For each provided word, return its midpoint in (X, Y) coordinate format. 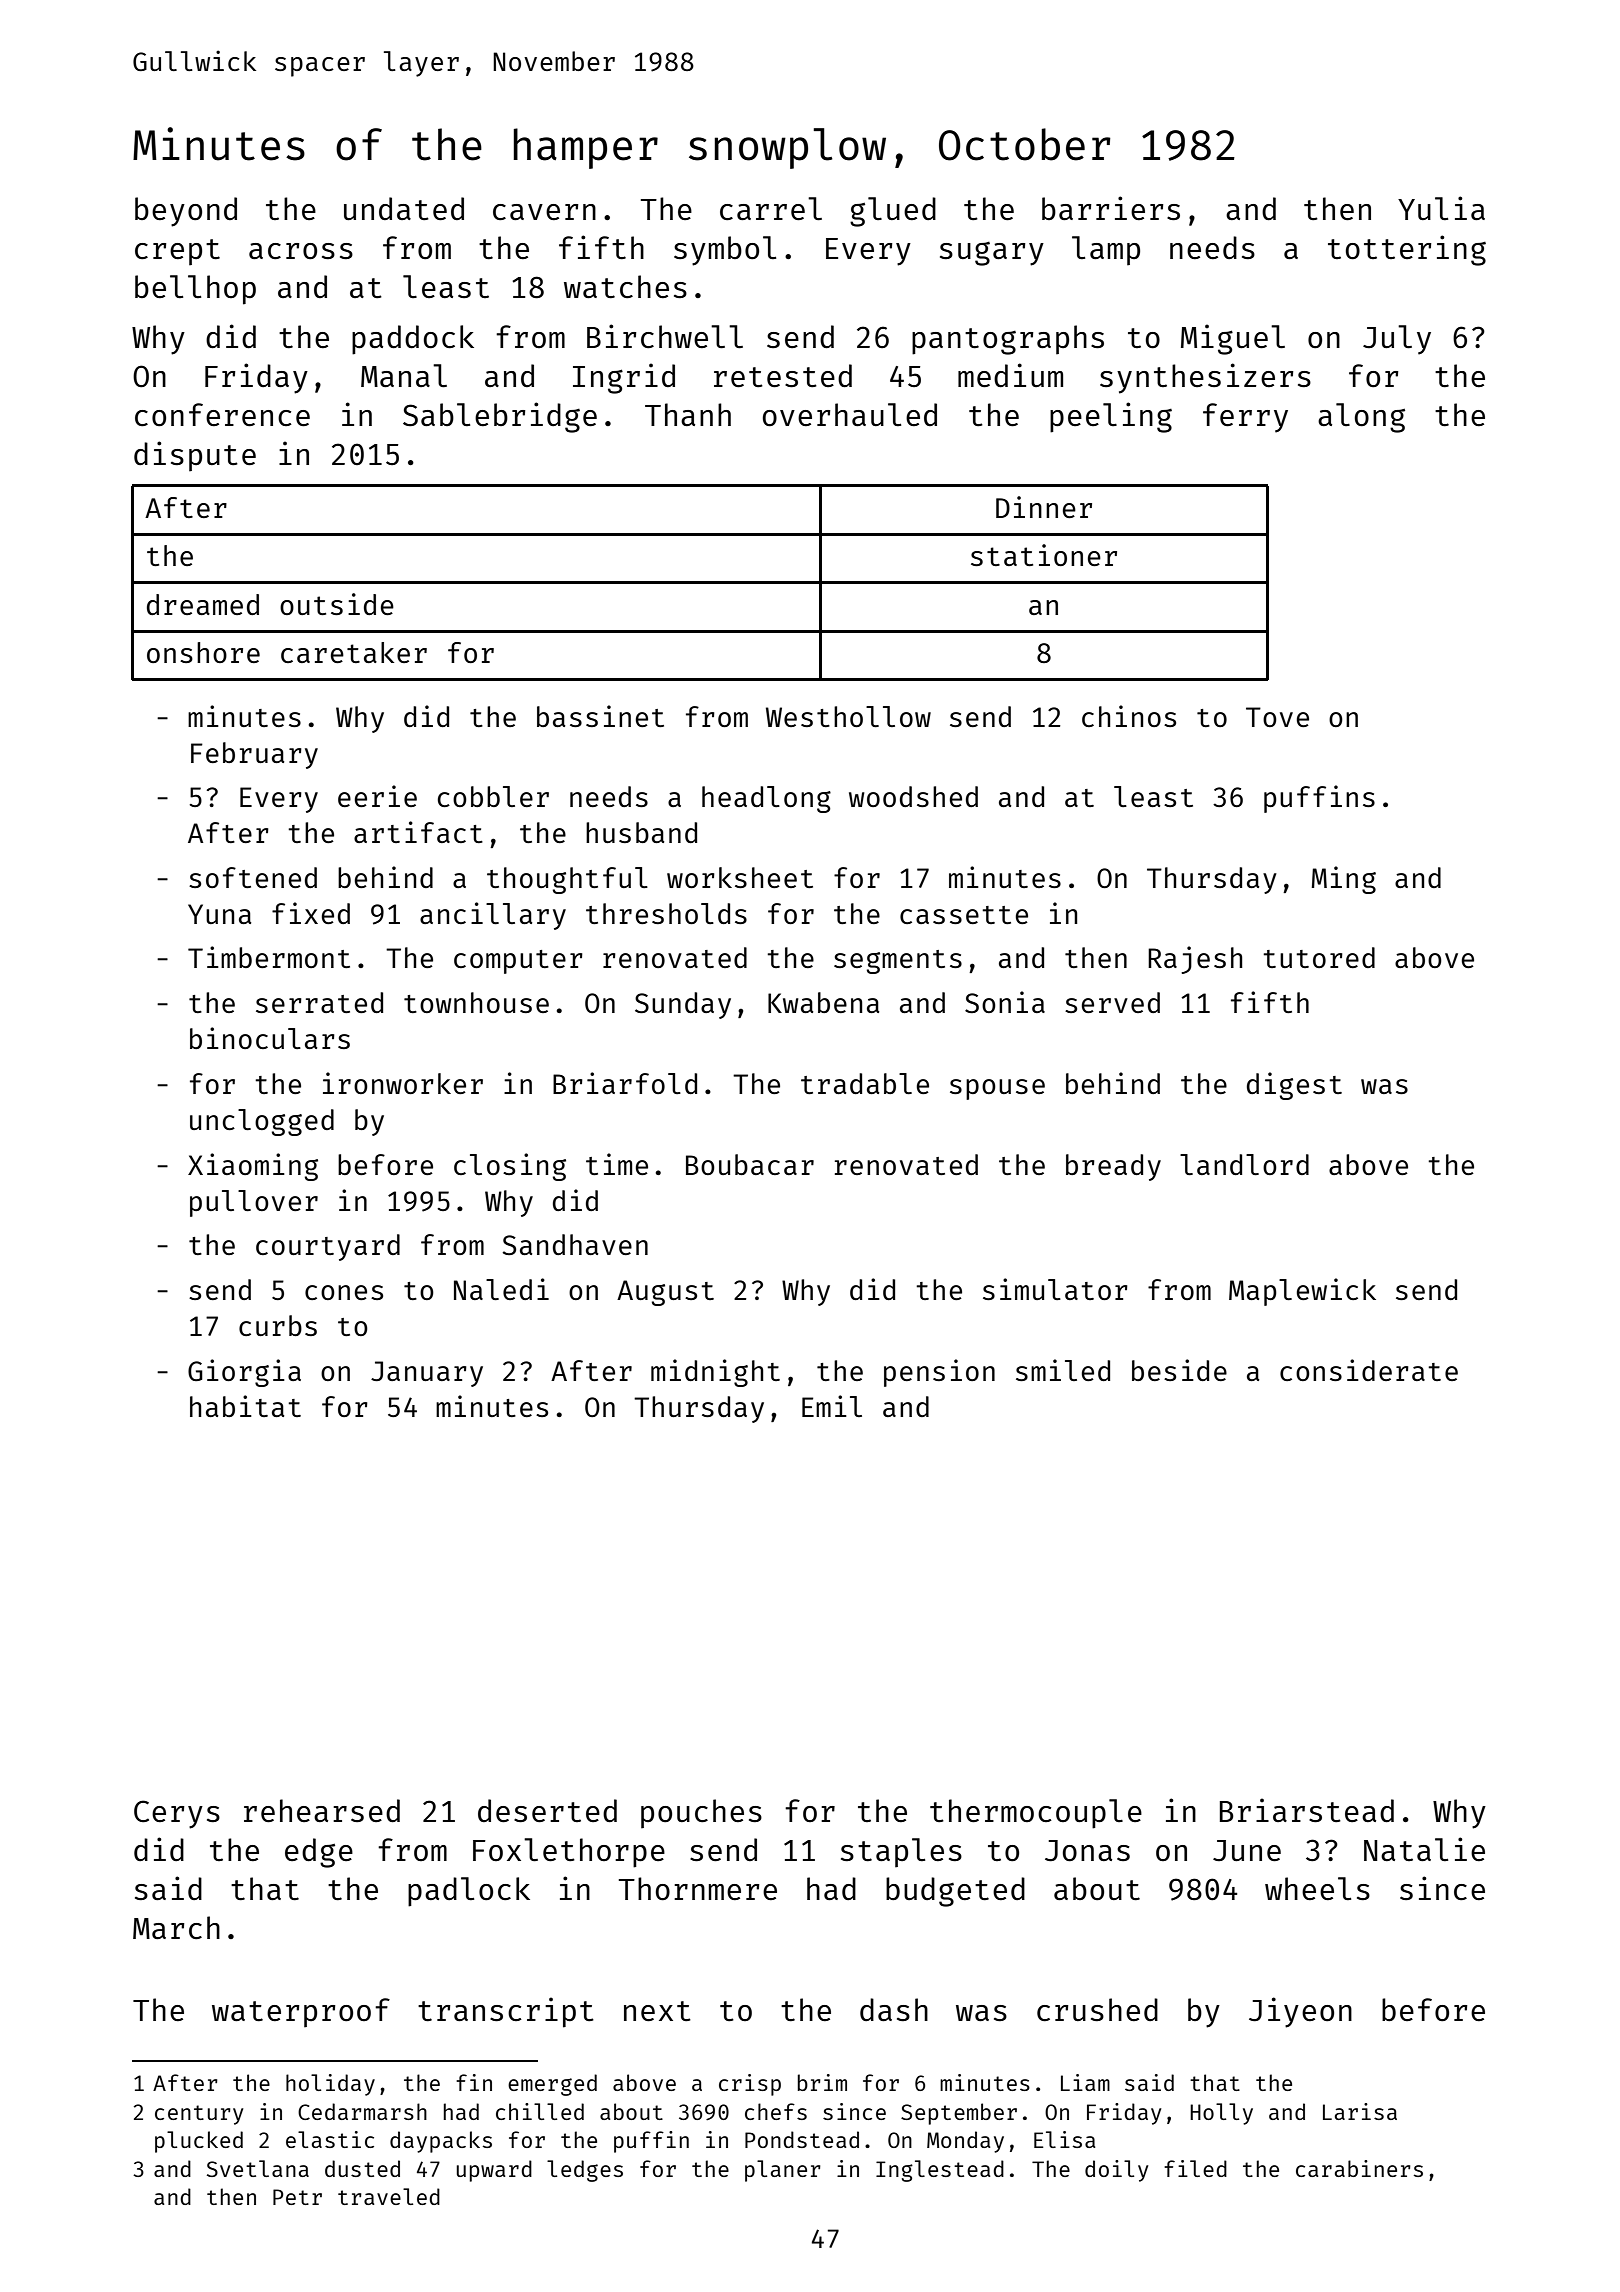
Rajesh (1195, 960)
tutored (1319, 957)
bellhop (195, 290)
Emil (832, 1406)
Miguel (1233, 339)
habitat (245, 1406)
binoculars (270, 1038)
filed (1195, 2168)
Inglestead (940, 2171)
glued (893, 212)
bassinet (600, 716)
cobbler (493, 796)
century (199, 2115)
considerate (1369, 1370)
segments (898, 962)
